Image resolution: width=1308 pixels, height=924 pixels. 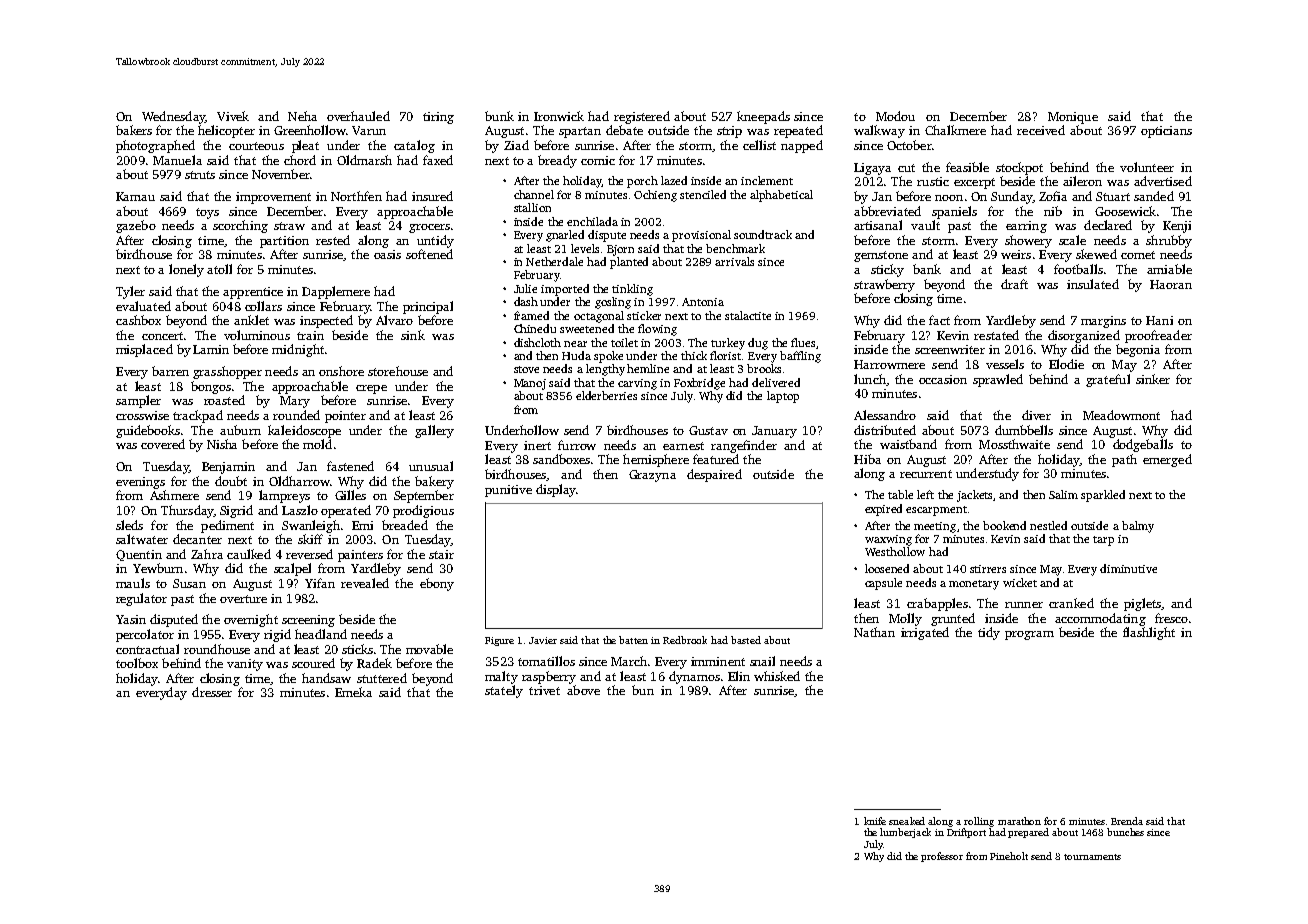 I want to click on basted, so click(x=746, y=640).
